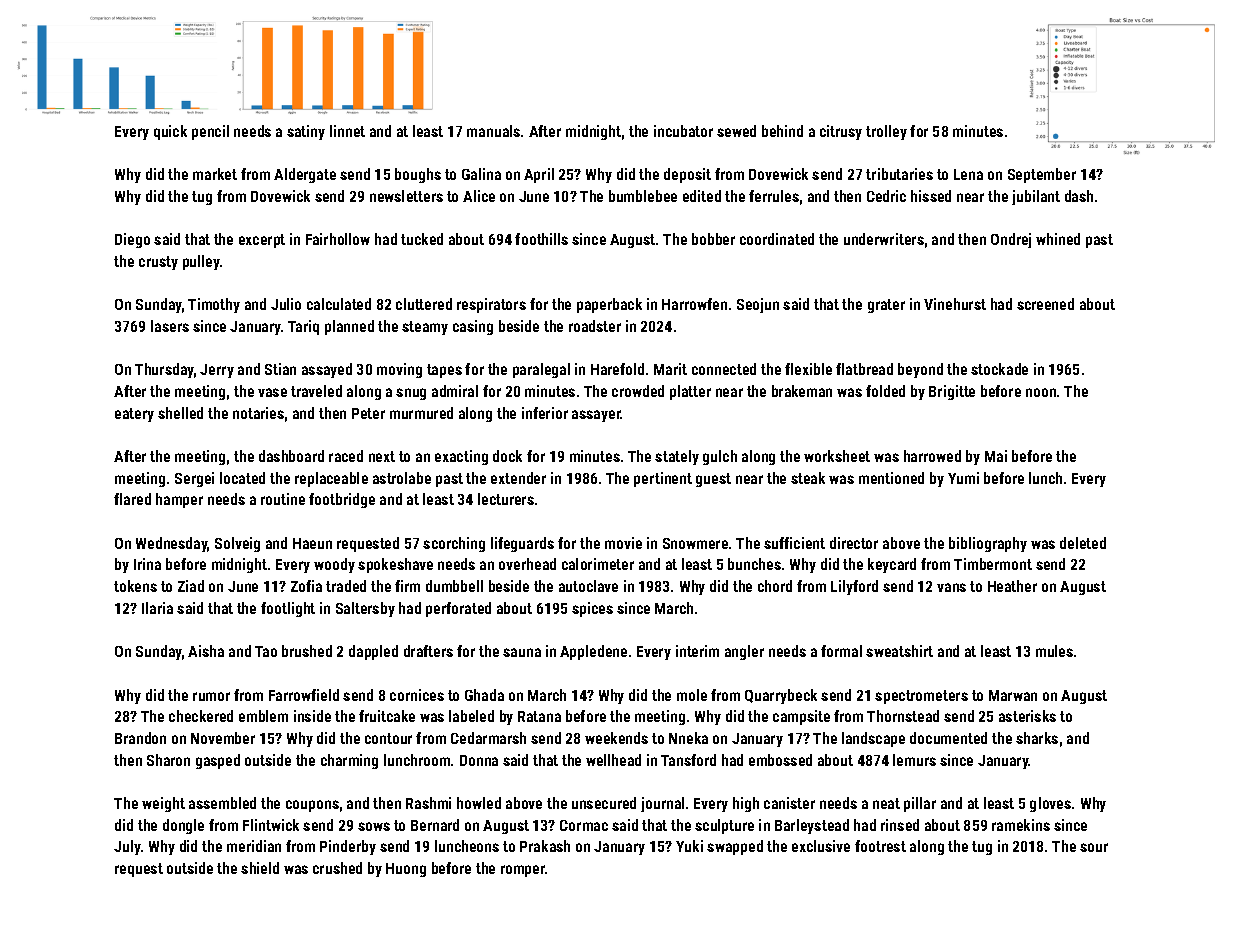 This screenshot has height=952, width=1233. What do you see at coordinates (349, 761) in the screenshot?
I see `charming` at bounding box center [349, 761].
